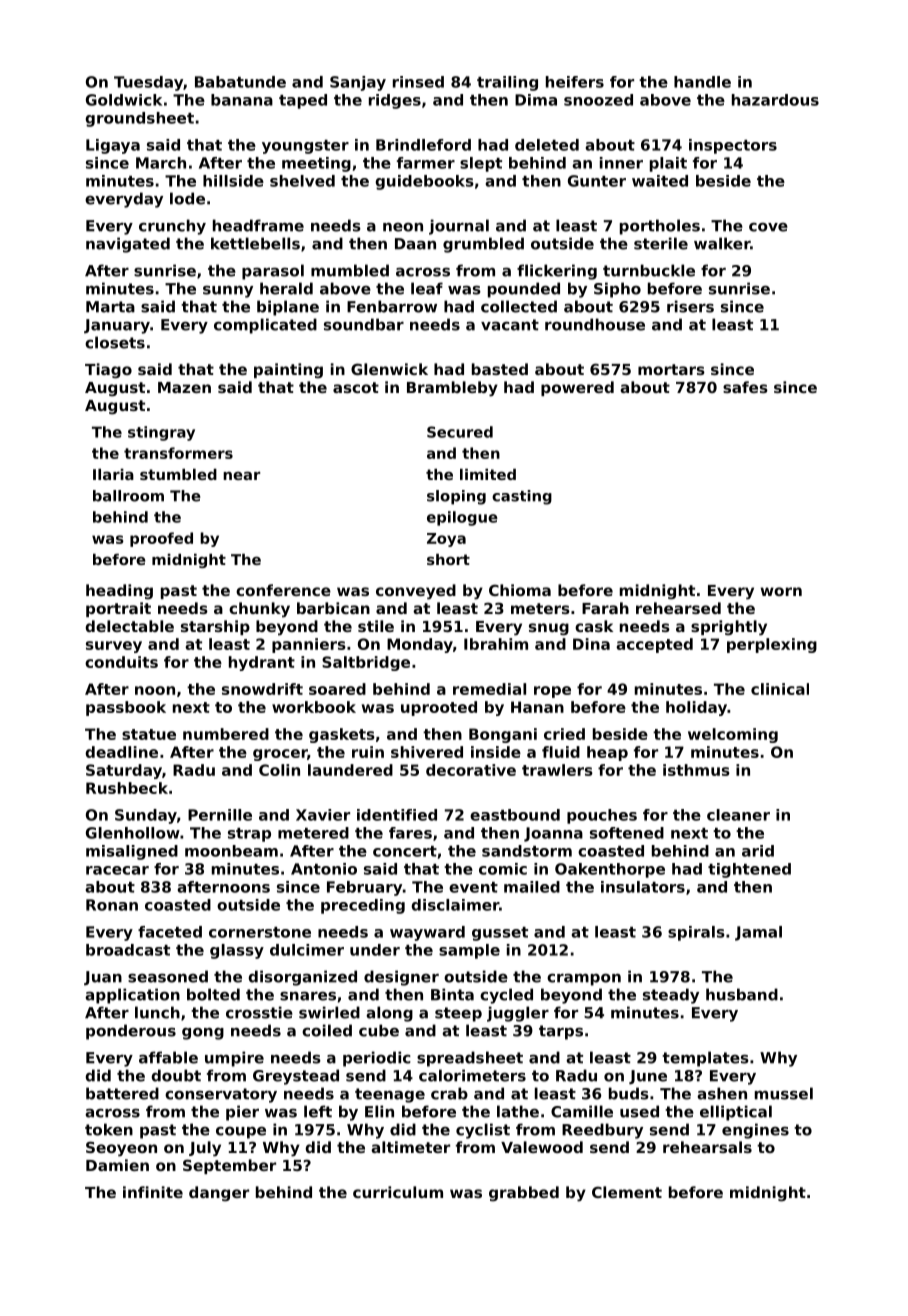 This image has width=908, height=1316. I want to click on handle, so click(702, 82).
